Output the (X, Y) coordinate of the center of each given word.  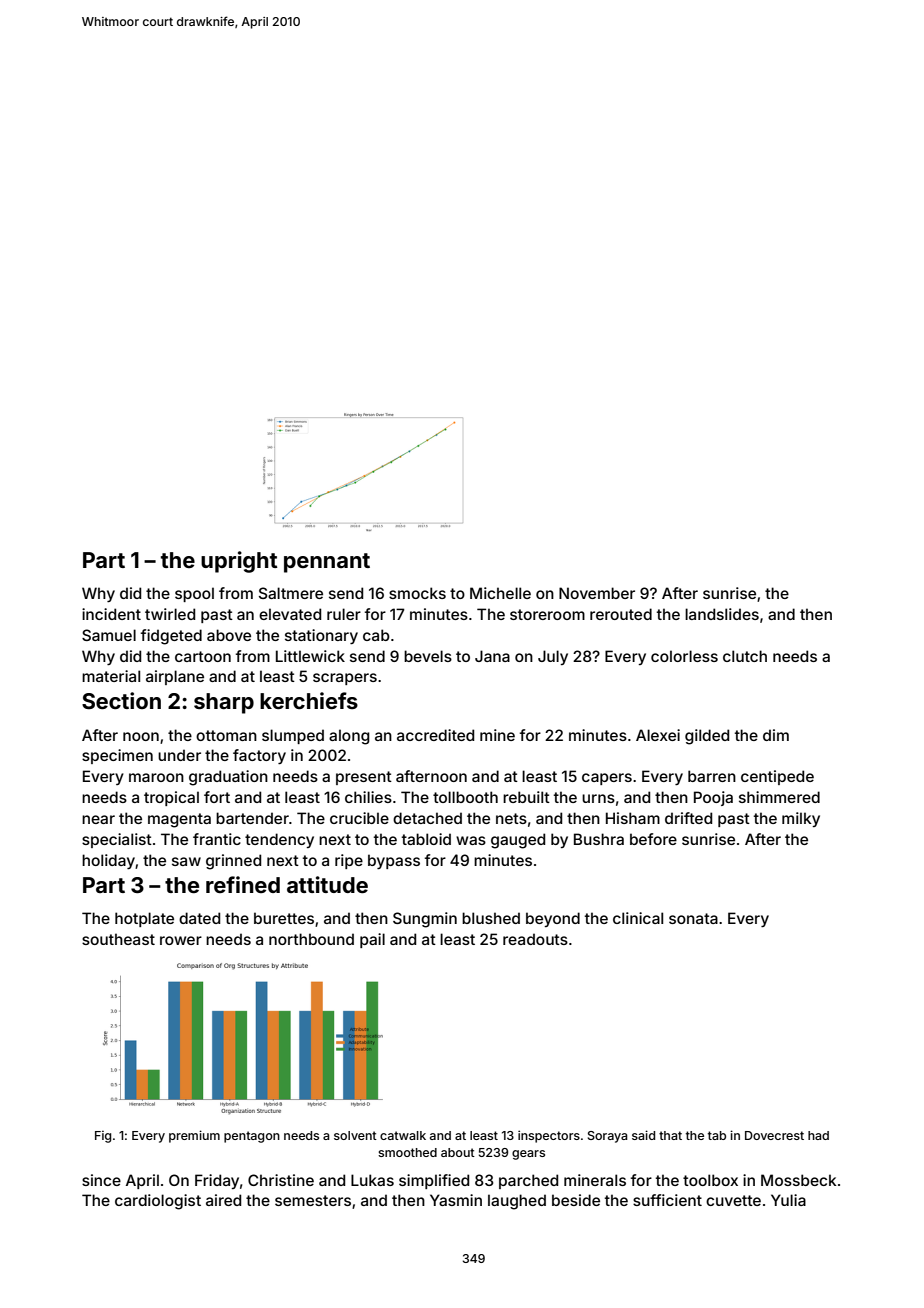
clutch (745, 656)
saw (186, 861)
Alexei (658, 735)
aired (223, 1200)
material (111, 676)
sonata (693, 918)
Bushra (599, 839)
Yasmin (456, 1200)
